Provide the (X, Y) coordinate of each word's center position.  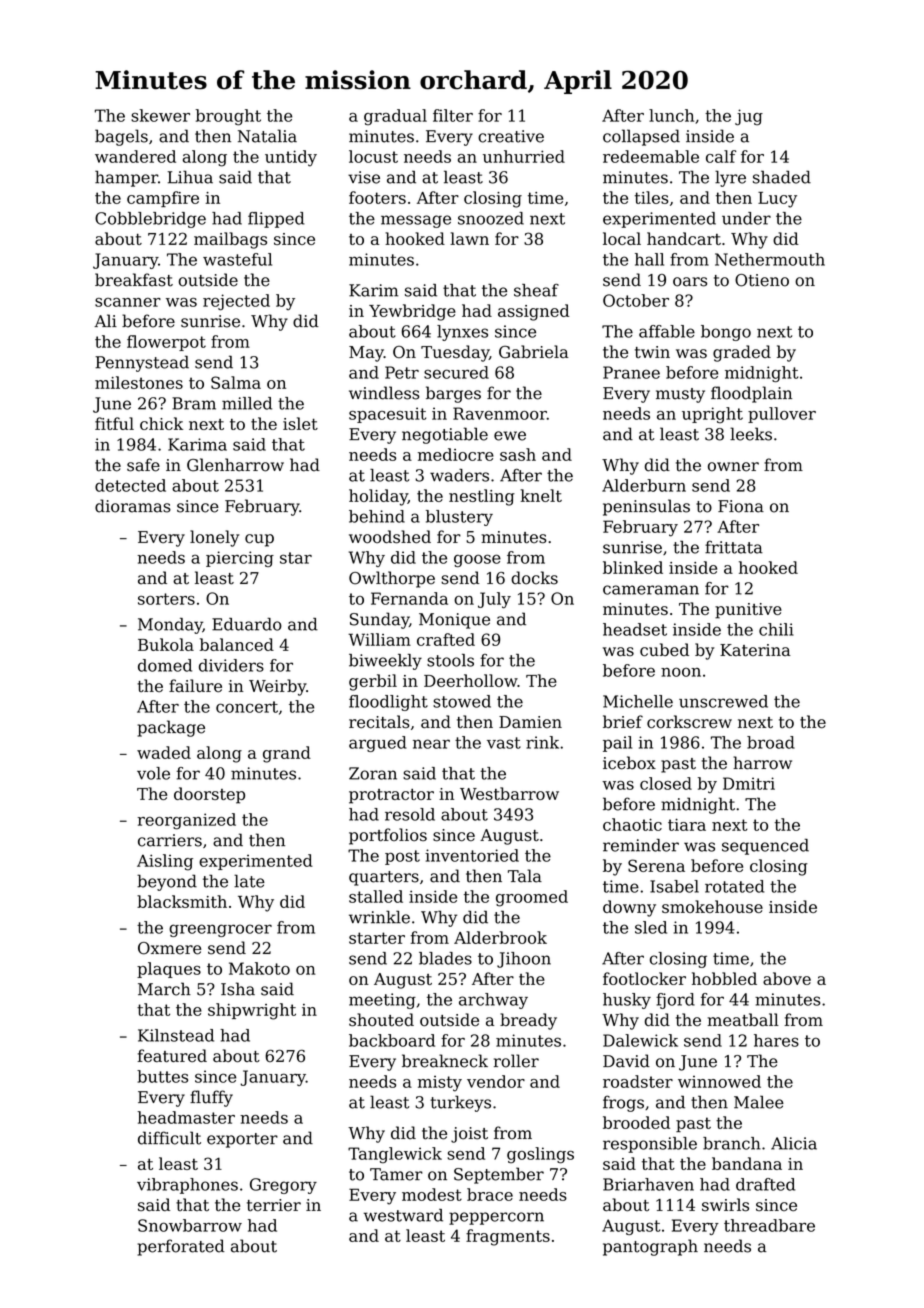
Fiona (741, 506)
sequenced (765, 847)
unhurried (524, 156)
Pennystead (142, 363)
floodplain (751, 394)
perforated (181, 1247)
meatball (743, 1020)
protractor (391, 796)
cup (259, 540)
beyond (167, 882)
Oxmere (169, 948)
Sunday (379, 620)
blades (445, 958)
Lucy (777, 200)
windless (384, 393)
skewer (160, 115)
